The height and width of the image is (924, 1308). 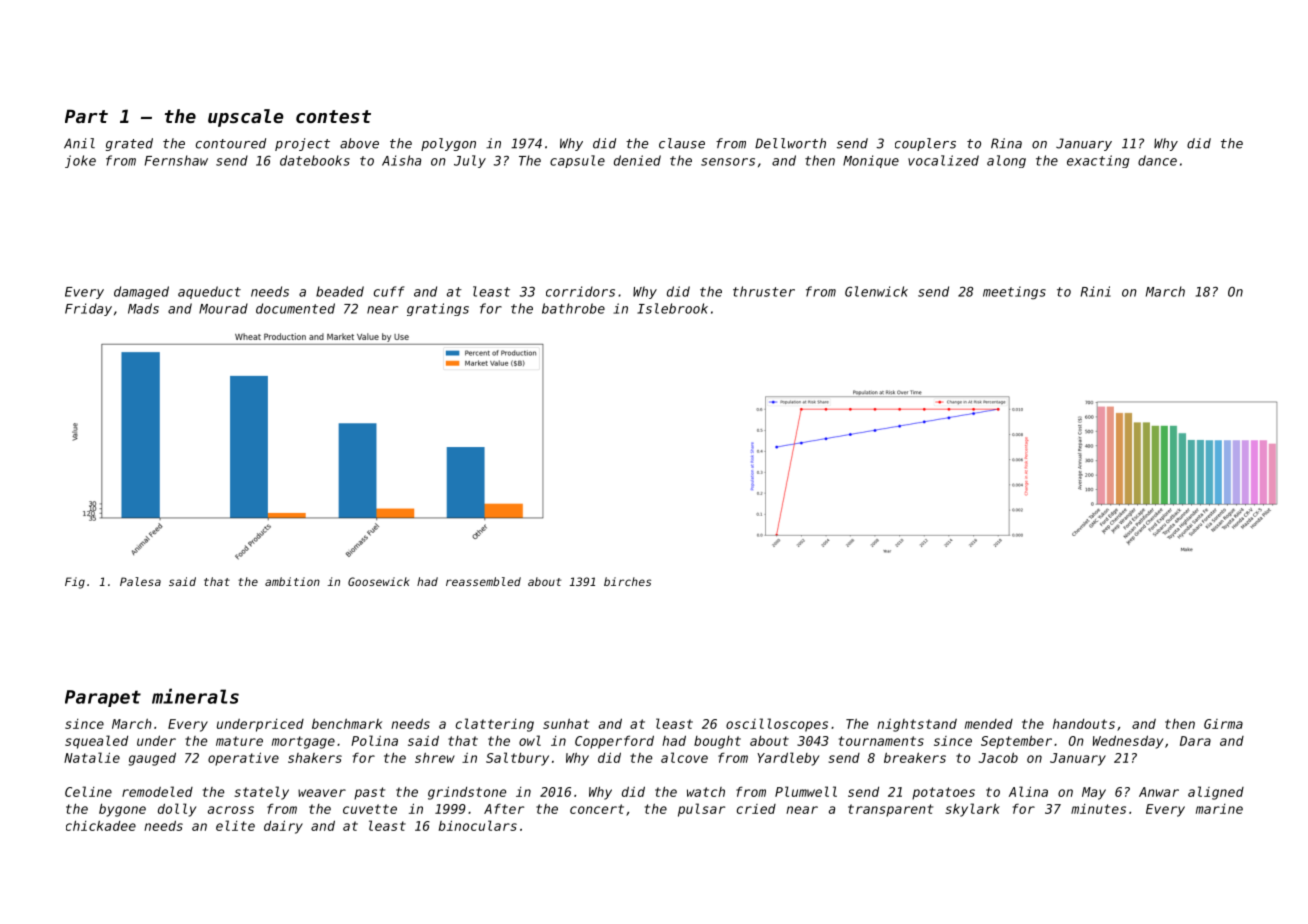 I want to click on mended, so click(x=989, y=724).
